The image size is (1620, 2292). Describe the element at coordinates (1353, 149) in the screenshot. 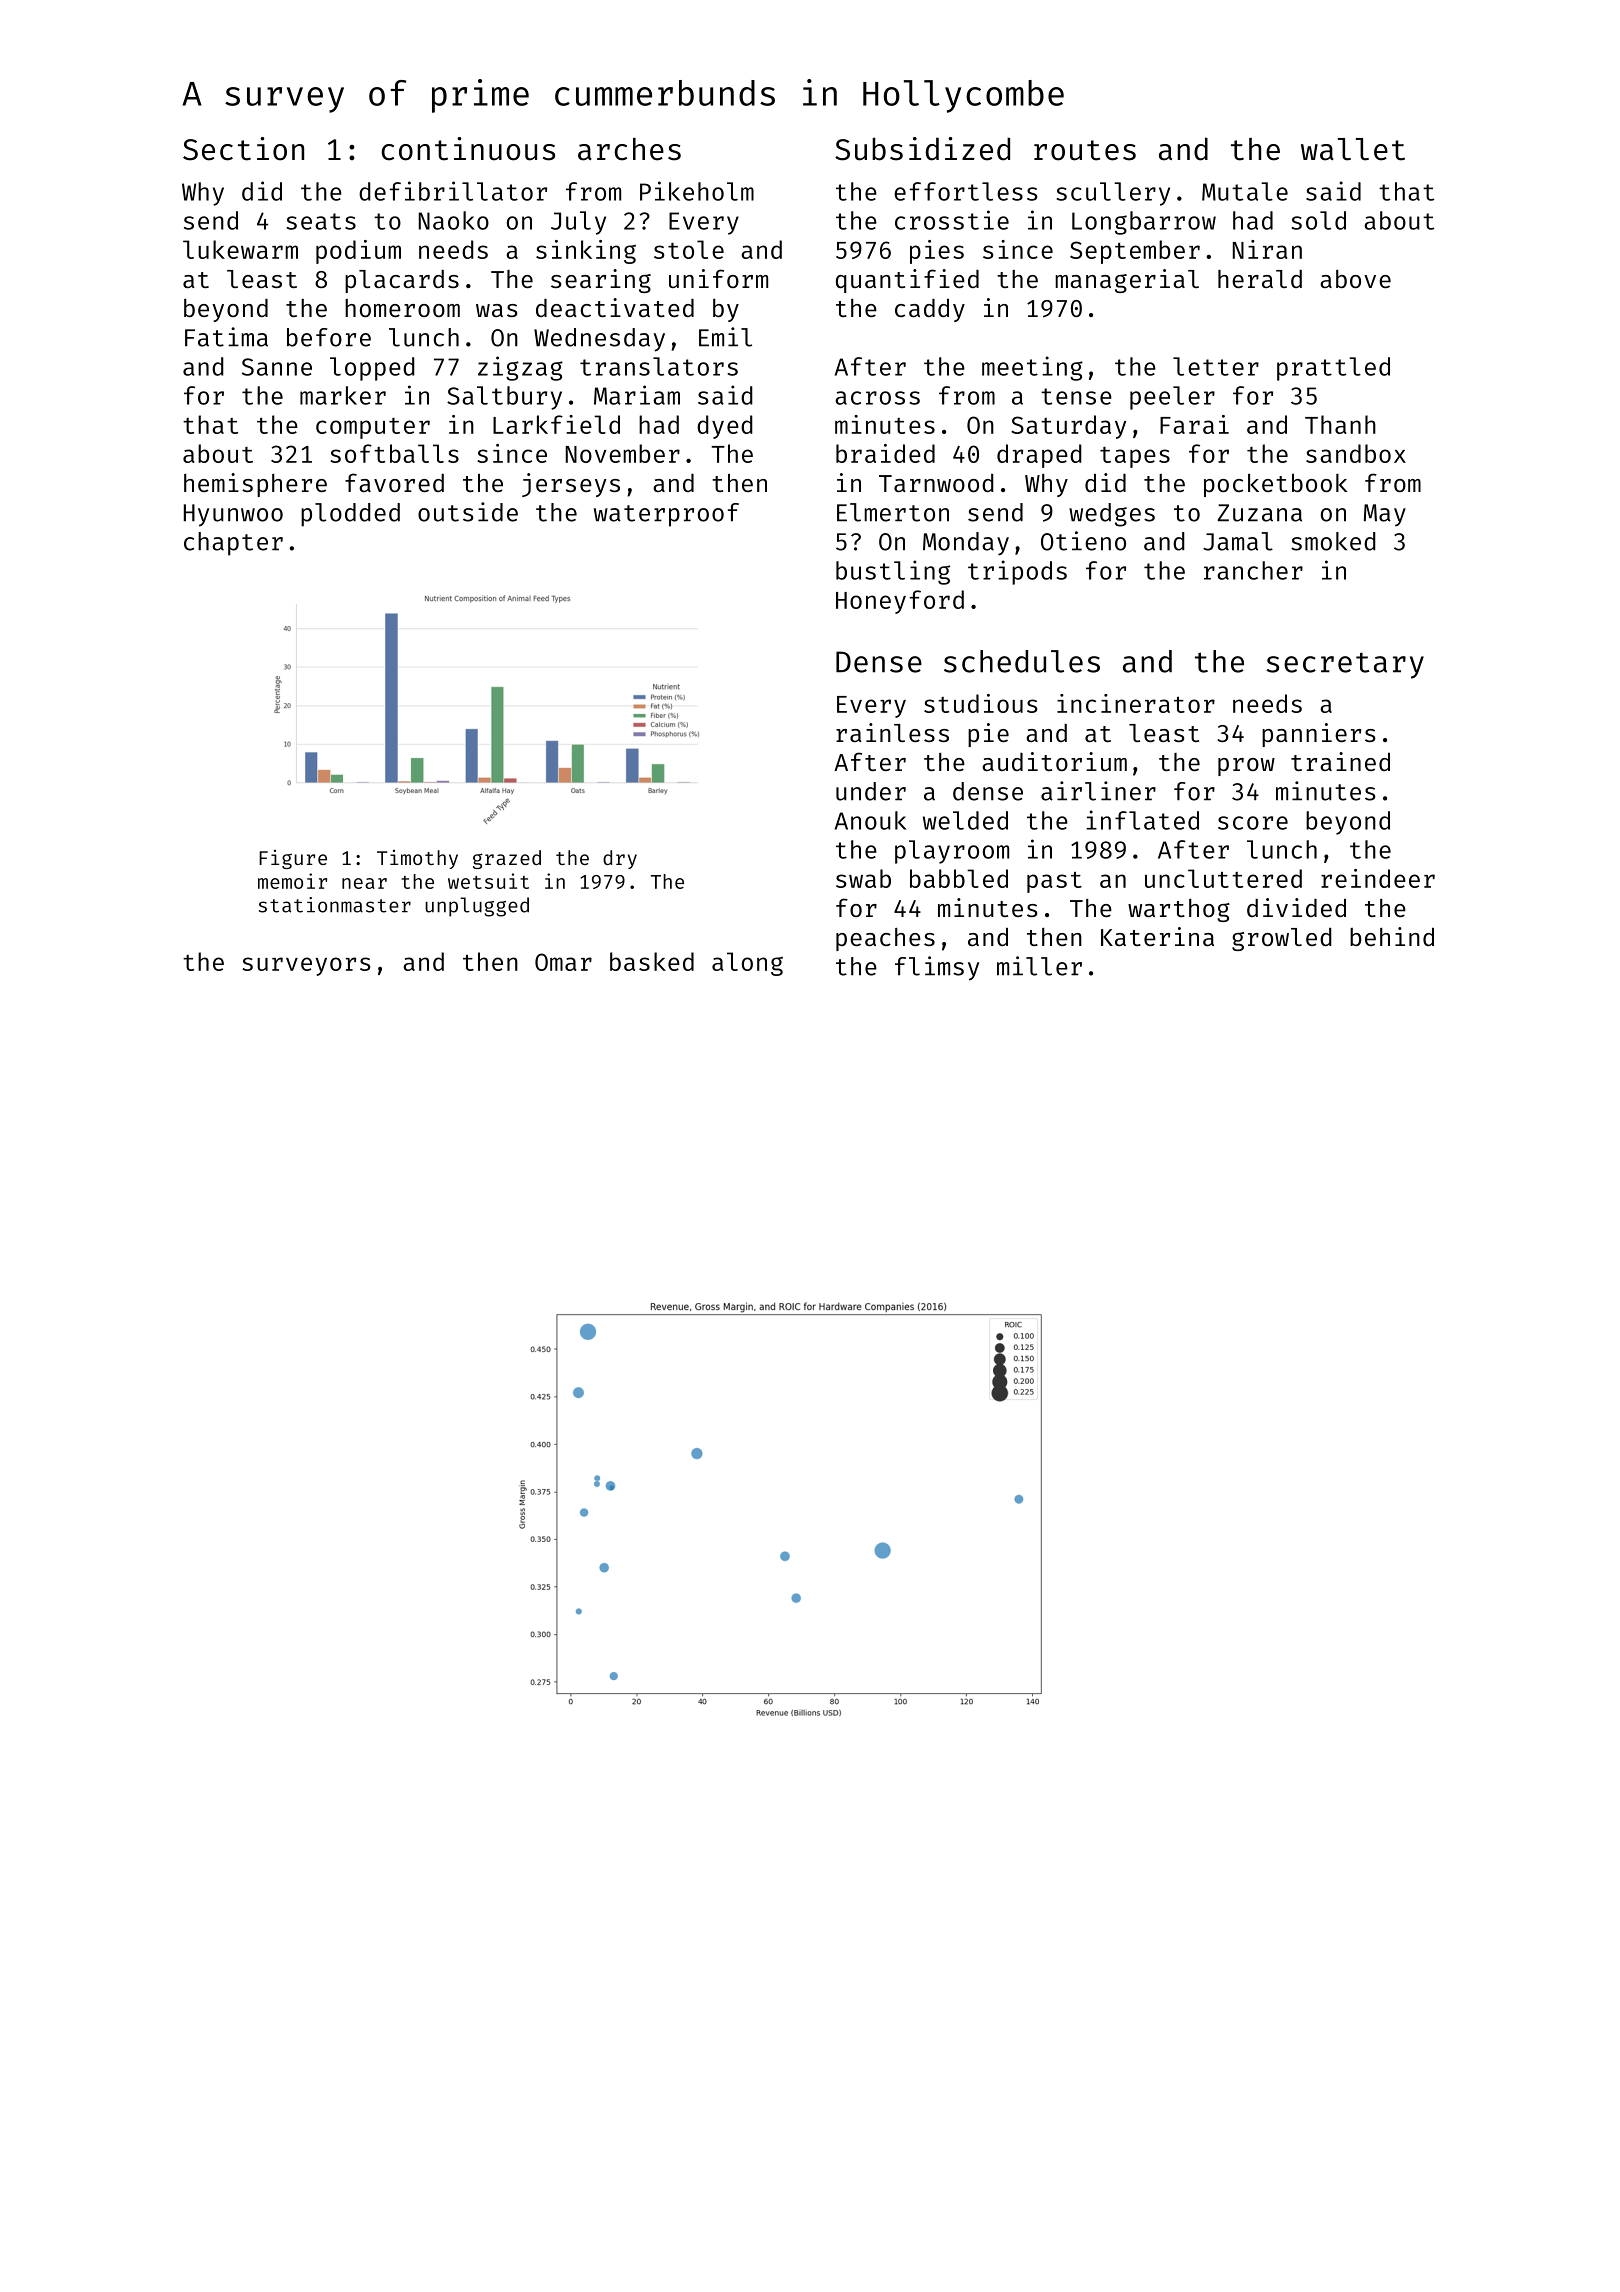

I see `wallet` at that location.
